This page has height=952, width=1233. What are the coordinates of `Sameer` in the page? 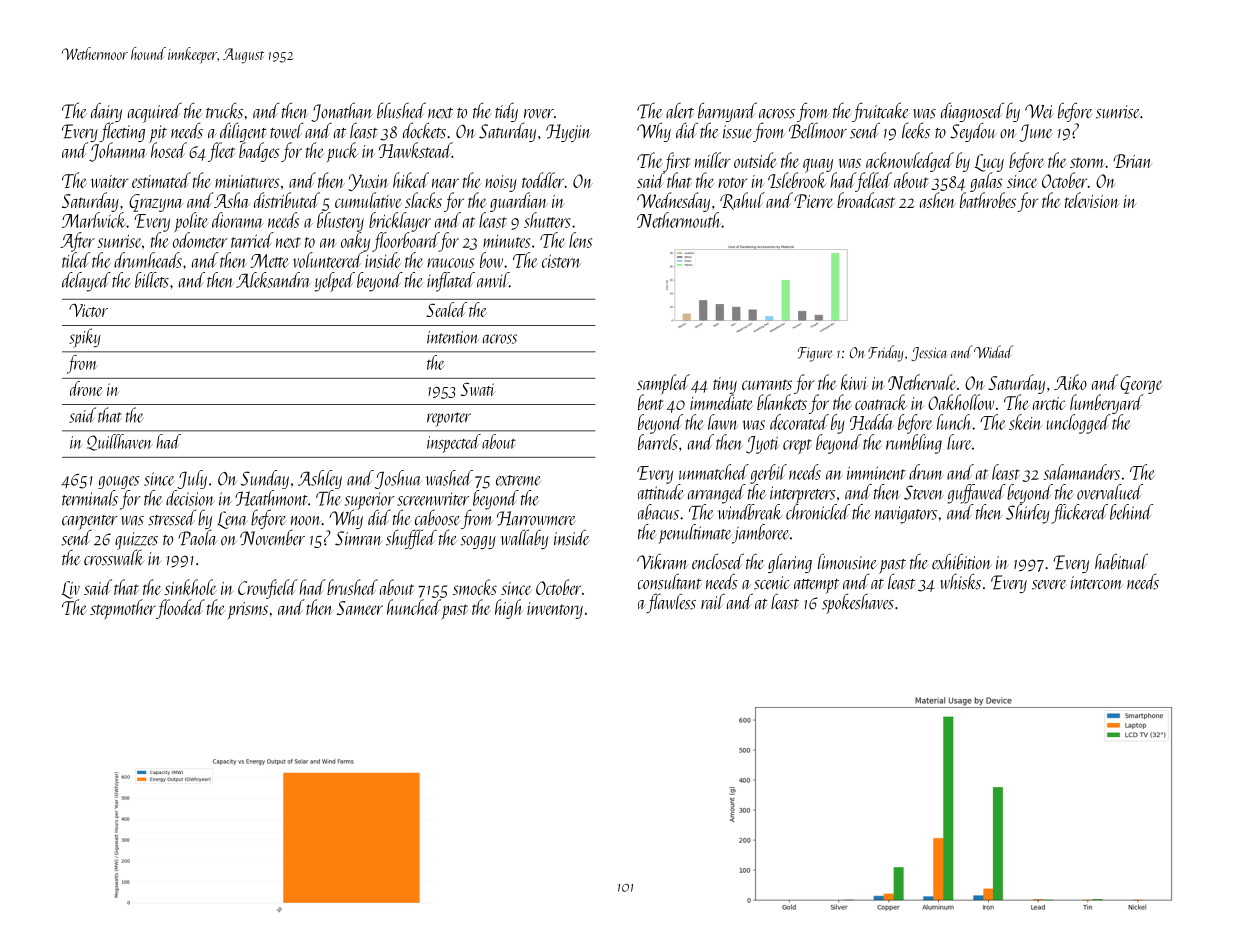 It's located at (360, 608).
